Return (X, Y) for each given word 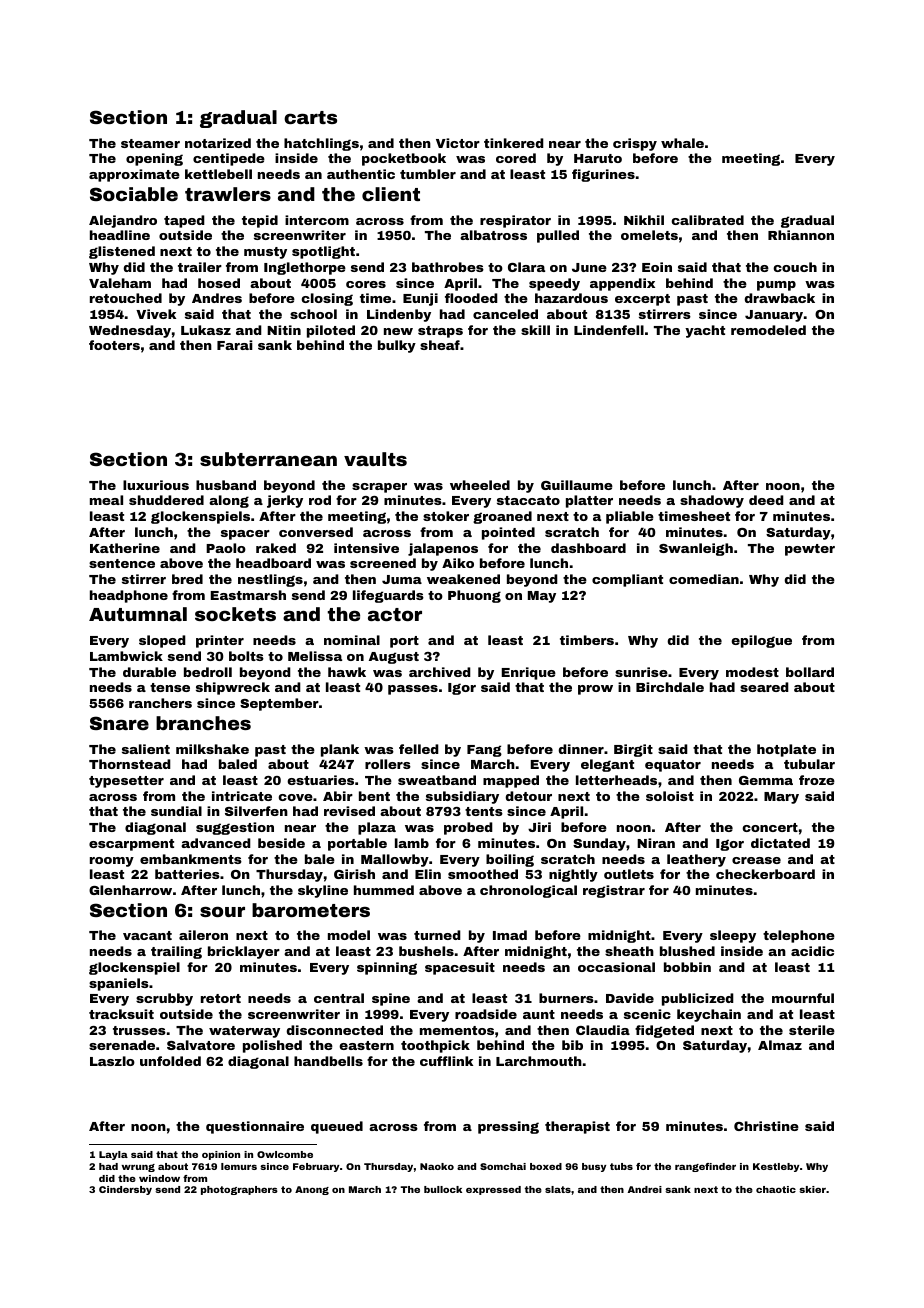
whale (682, 143)
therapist (577, 1127)
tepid (260, 221)
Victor (458, 143)
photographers (239, 1190)
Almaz (780, 1045)
